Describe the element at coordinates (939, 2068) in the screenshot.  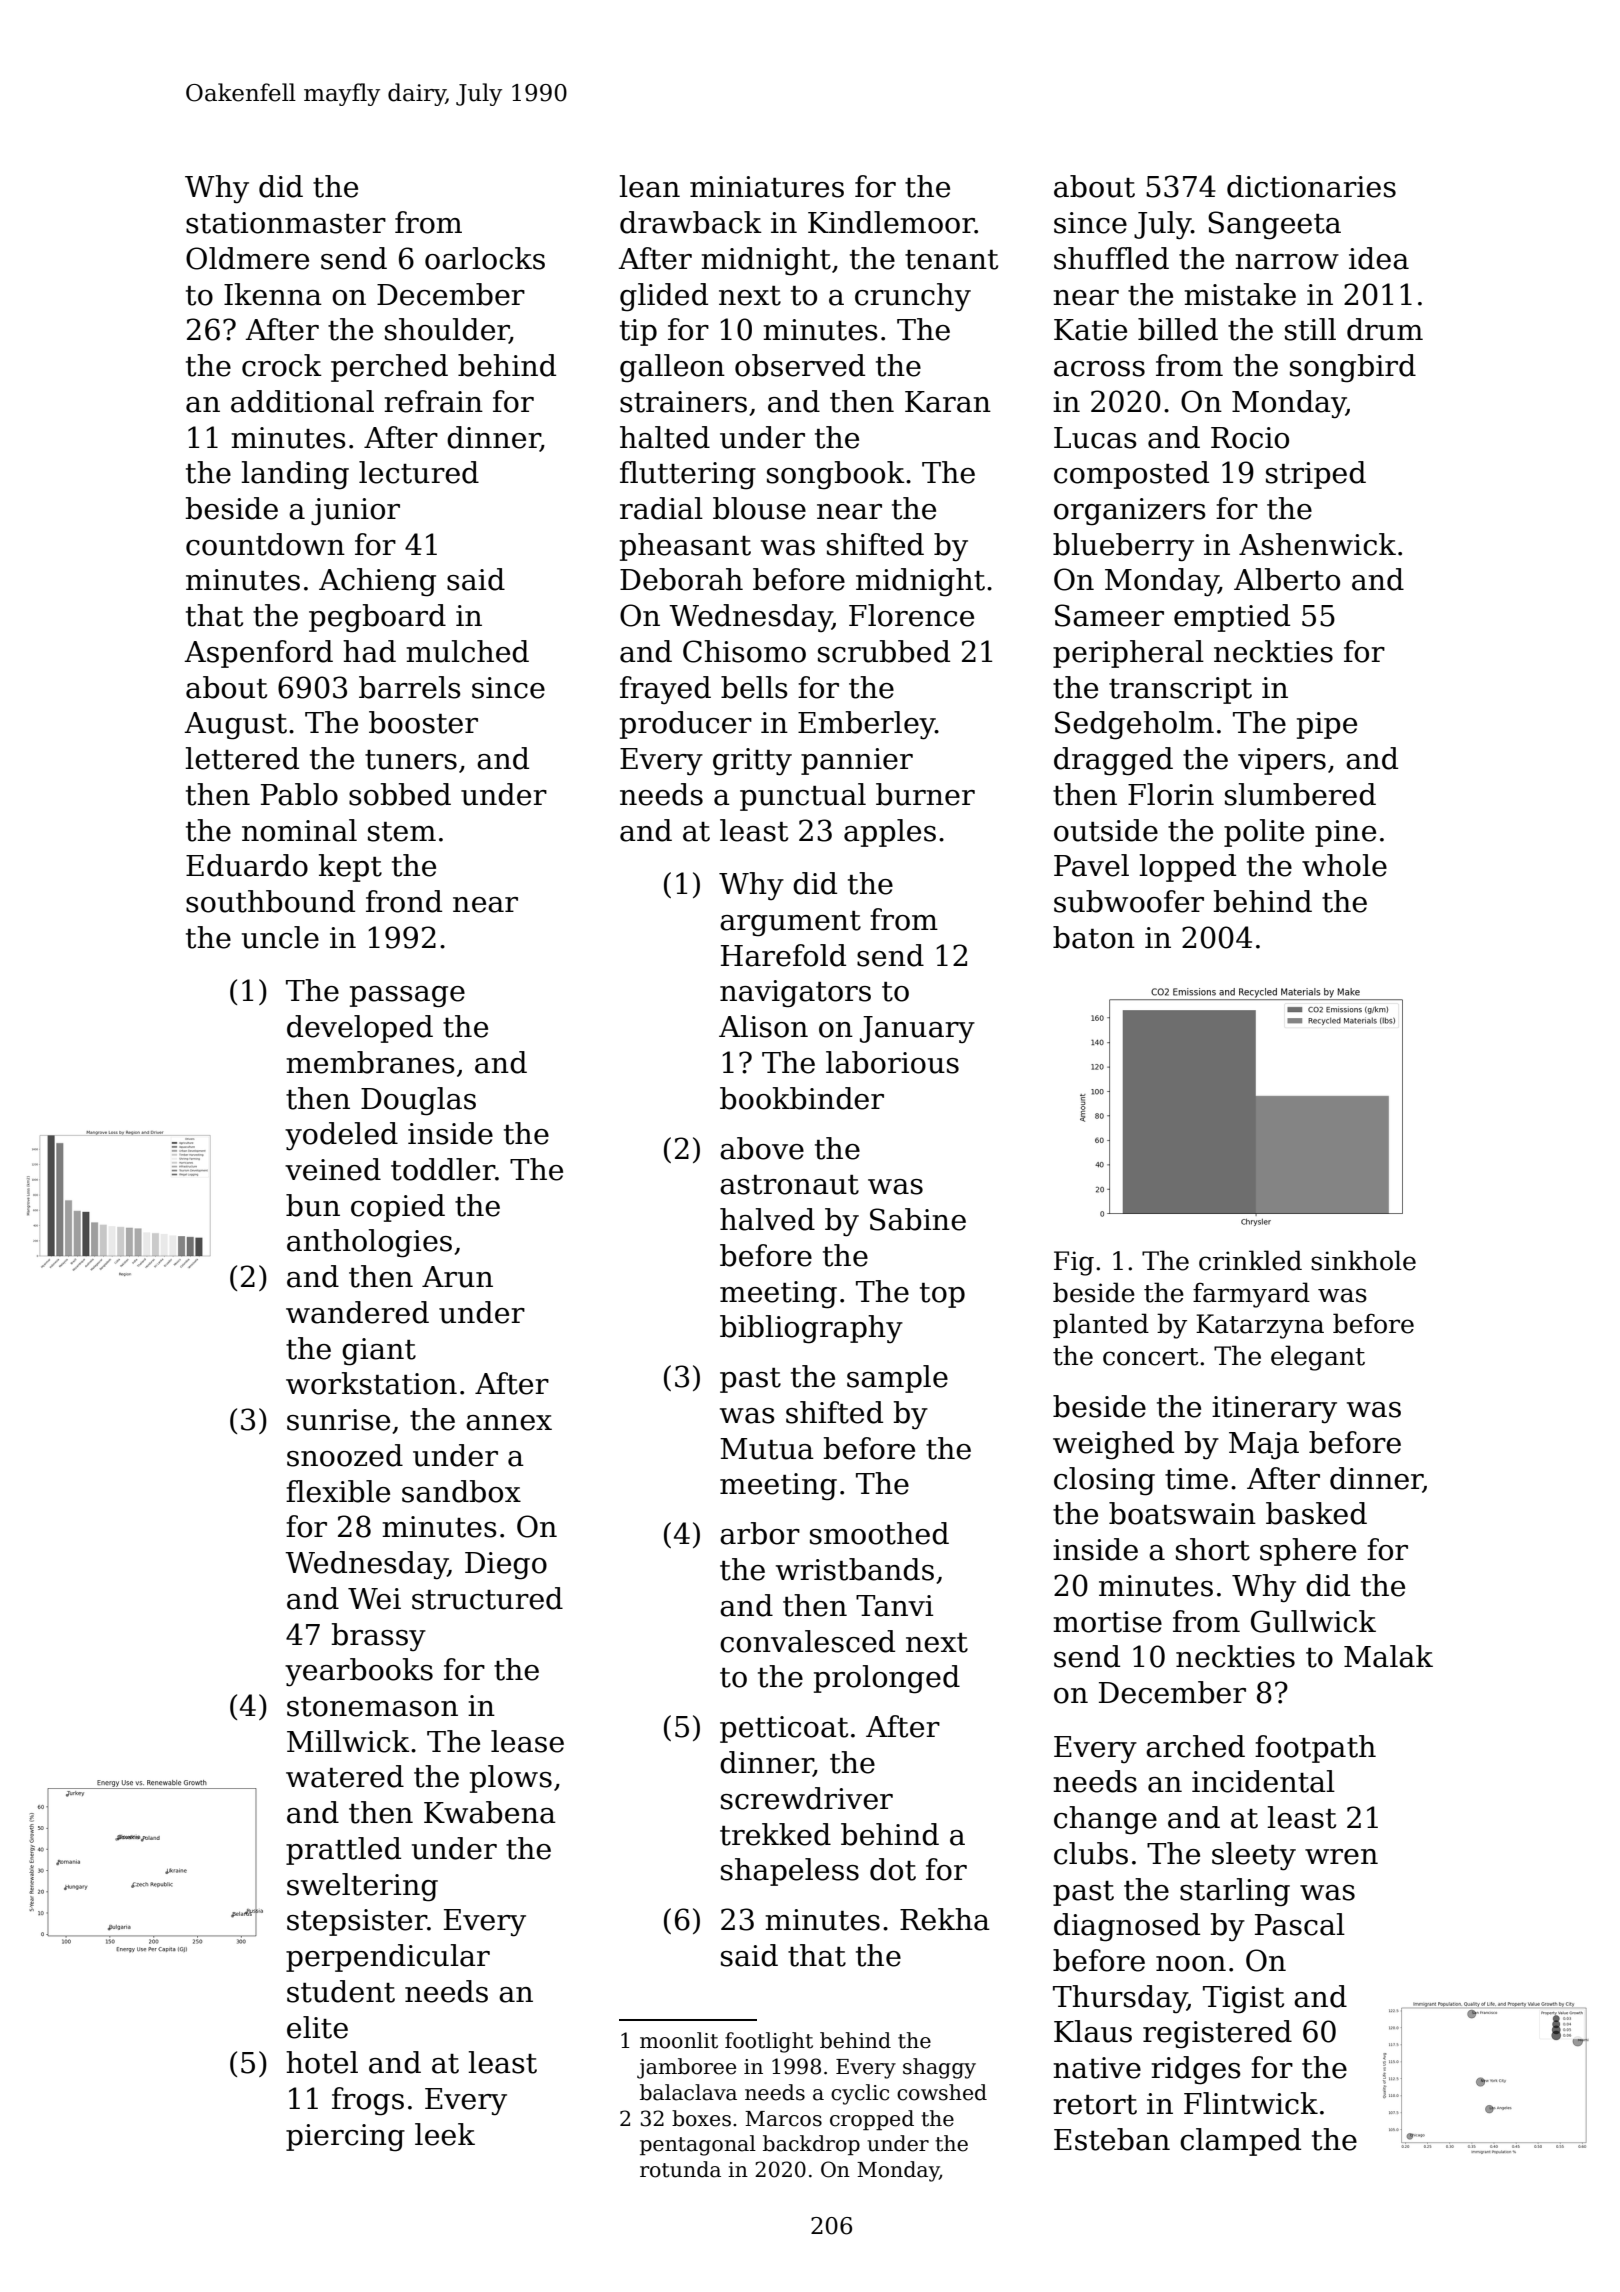
I see `shaggy` at that location.
